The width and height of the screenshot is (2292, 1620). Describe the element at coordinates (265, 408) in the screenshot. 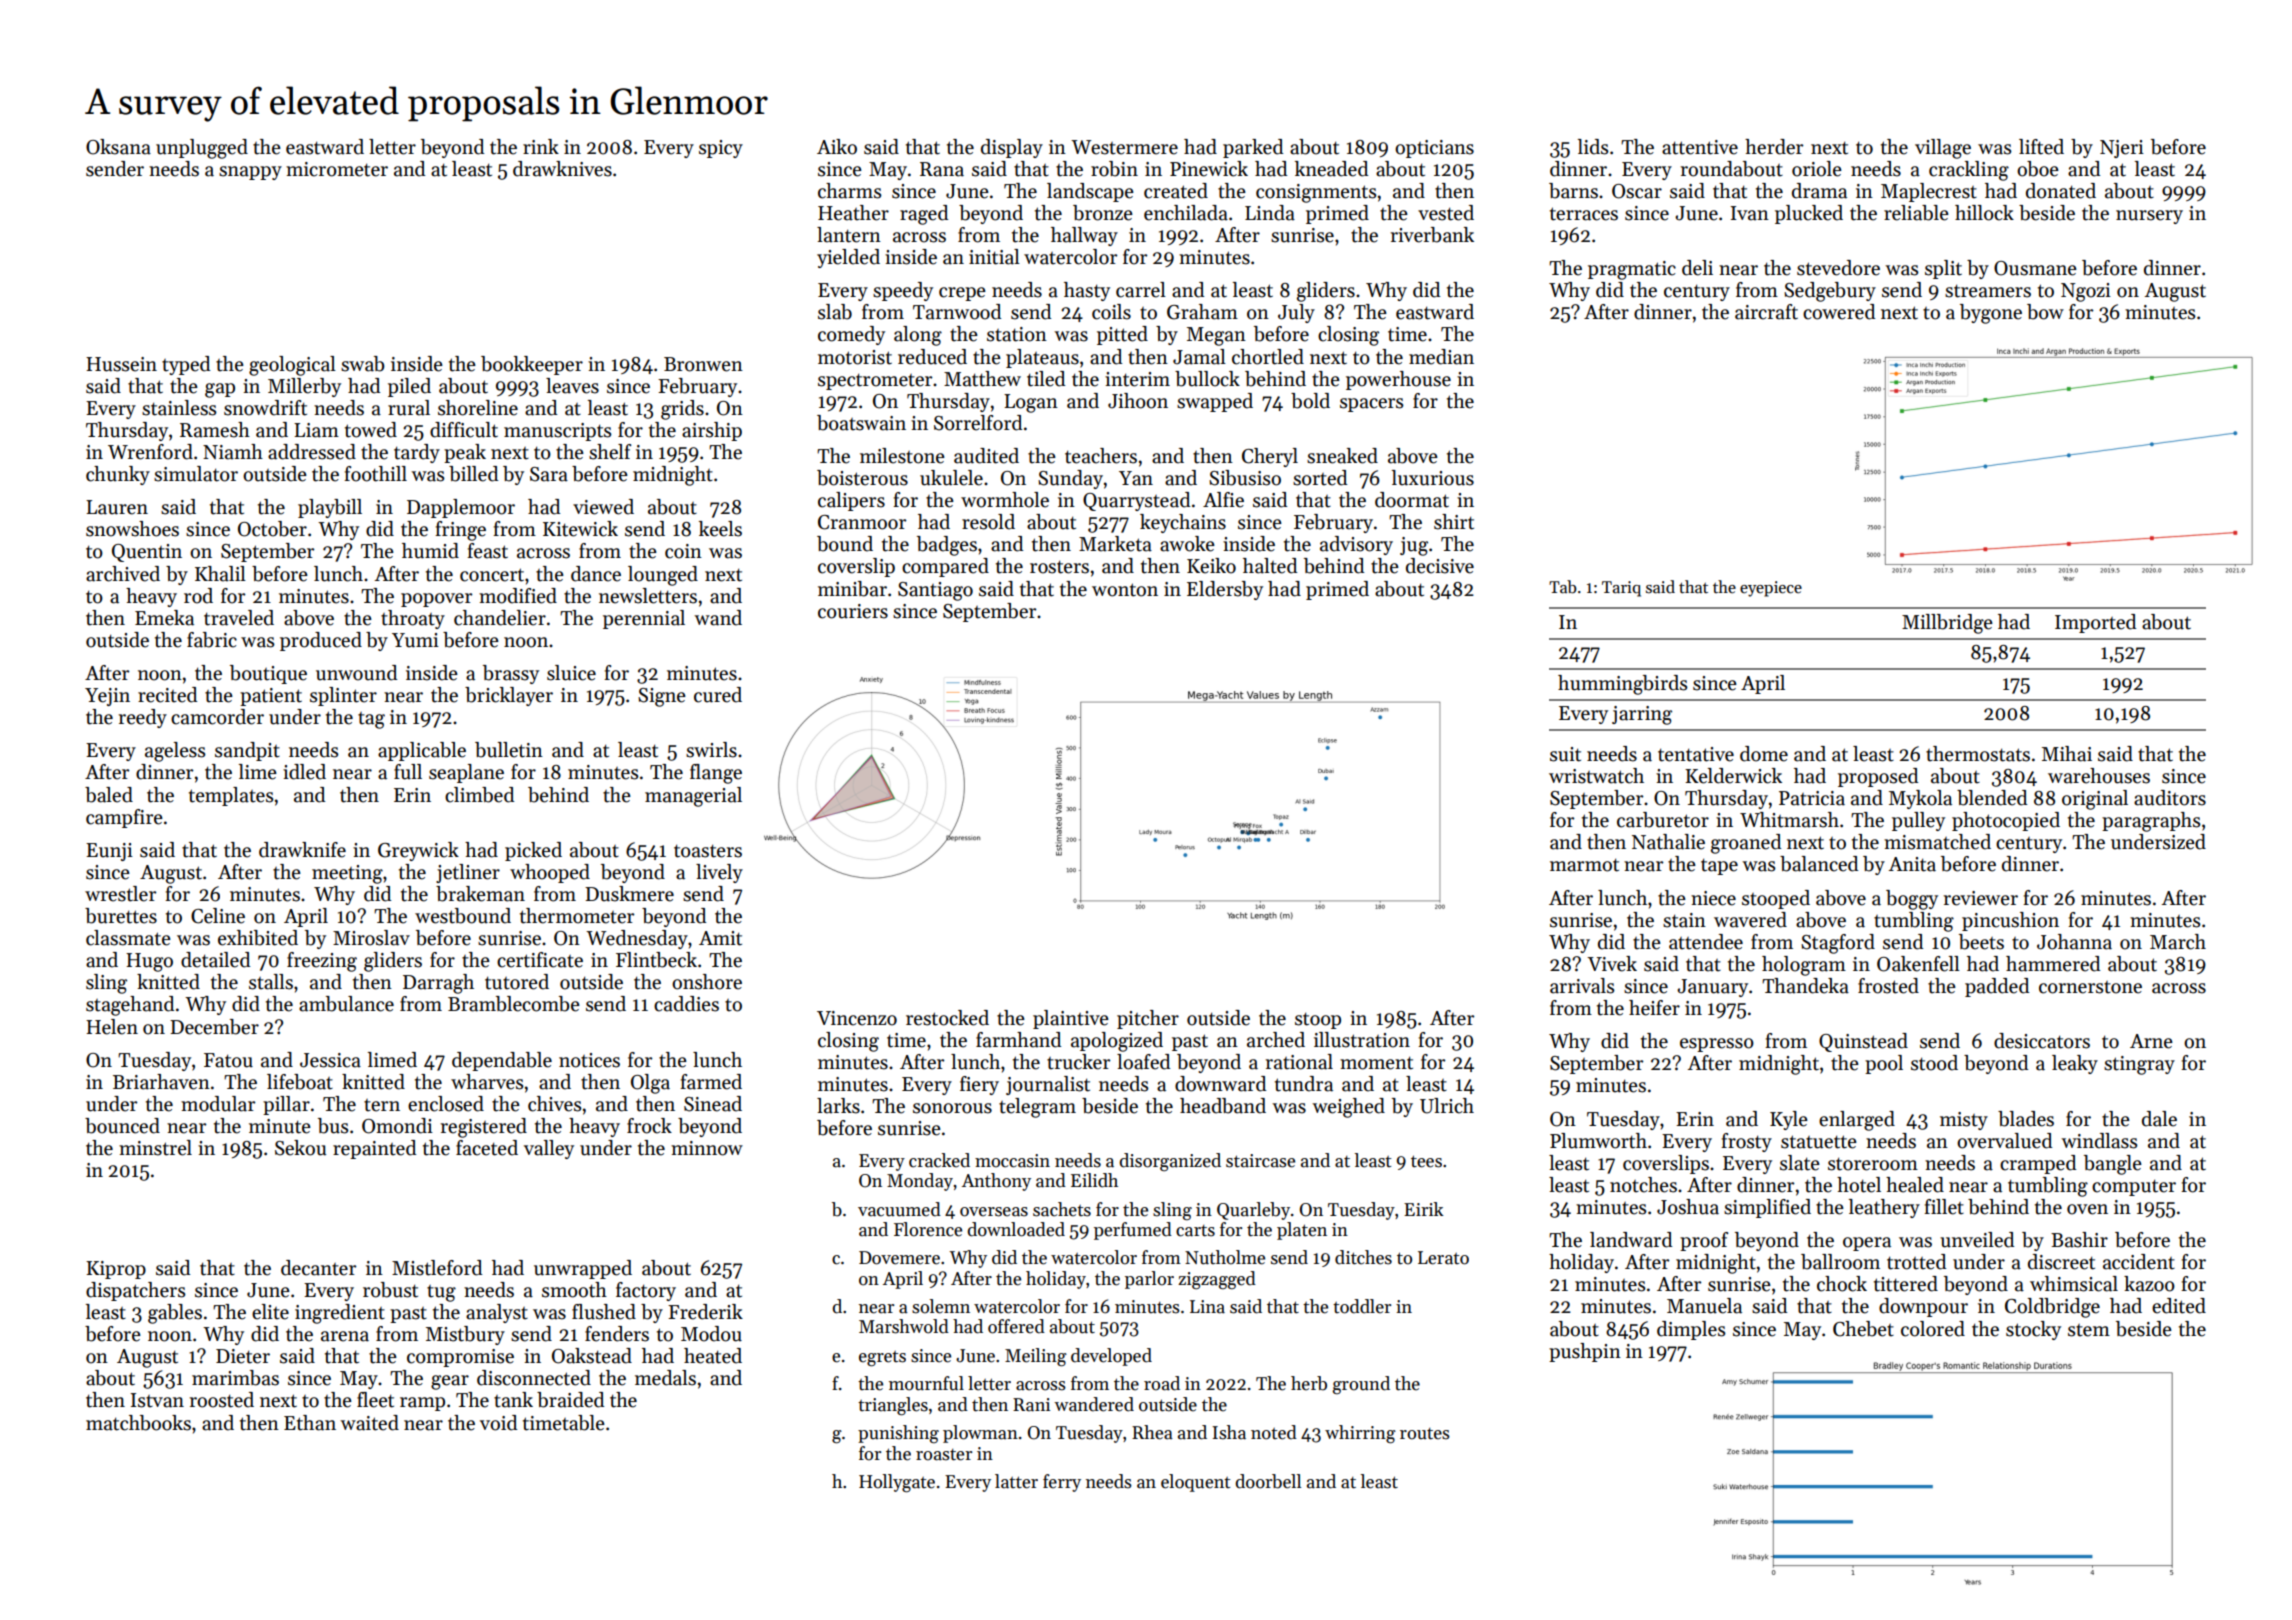

I see `snowdrift` at that location.
